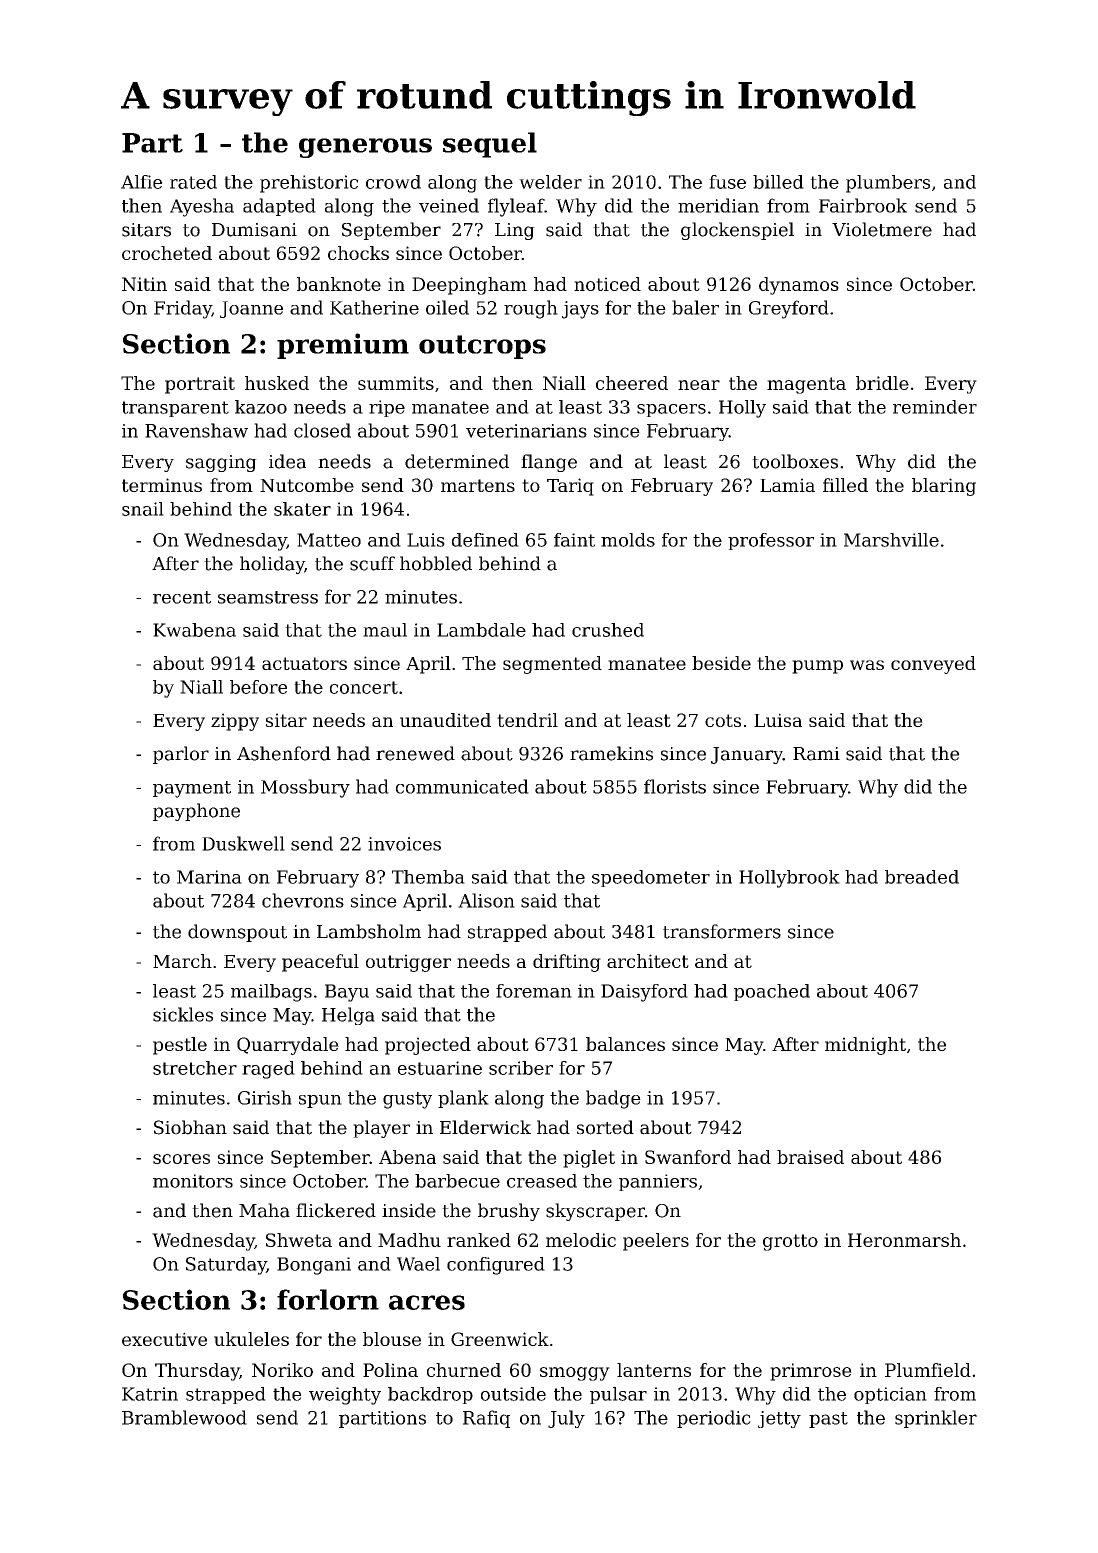 This screenshot has width=1098, height=1553. What do you see at coordinates (747, 755) in the screenshot?
I see `January` at bounding box center [747, 755].
